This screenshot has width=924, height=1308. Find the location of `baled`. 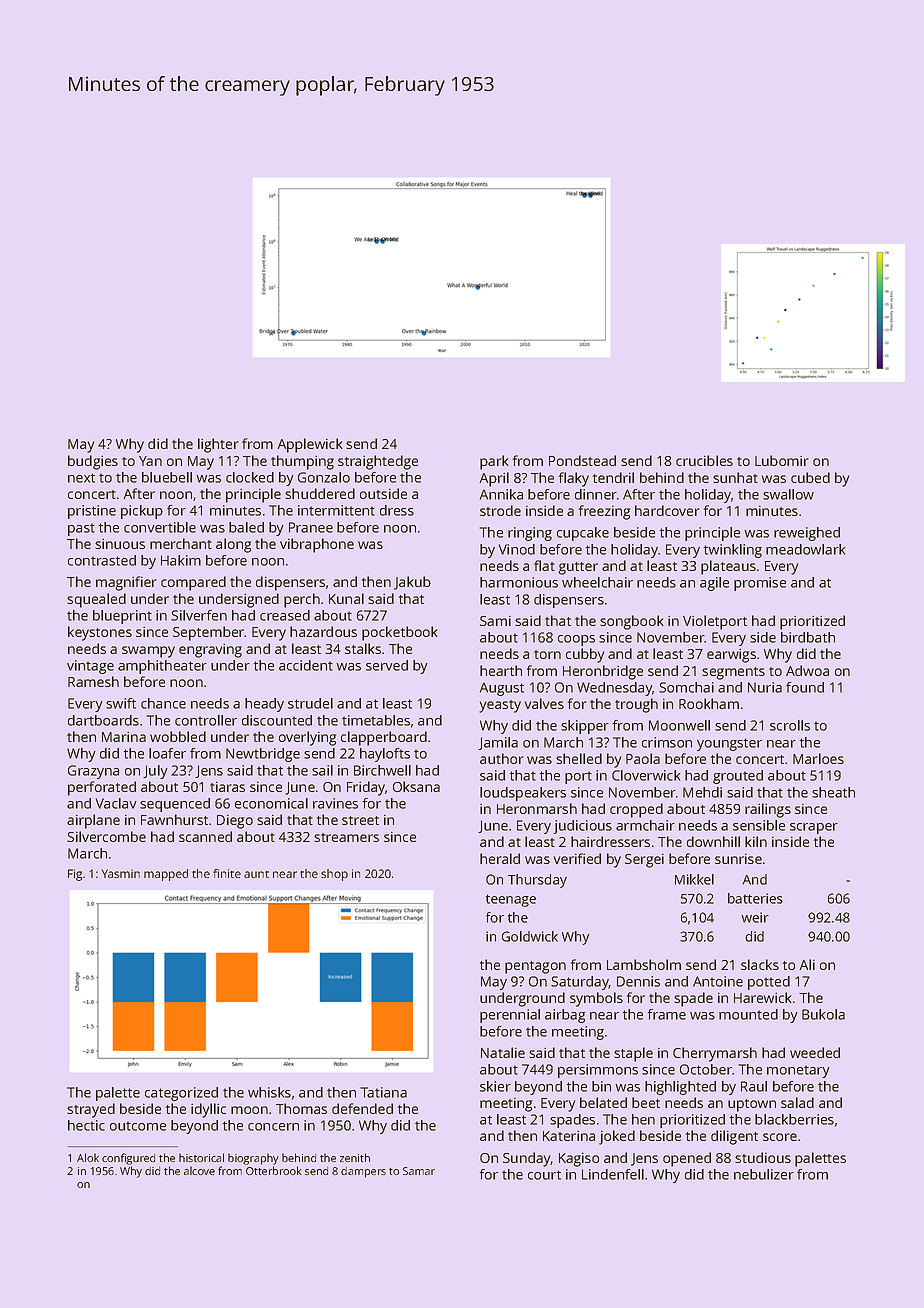

baled is located at coordinates (246, 527).
